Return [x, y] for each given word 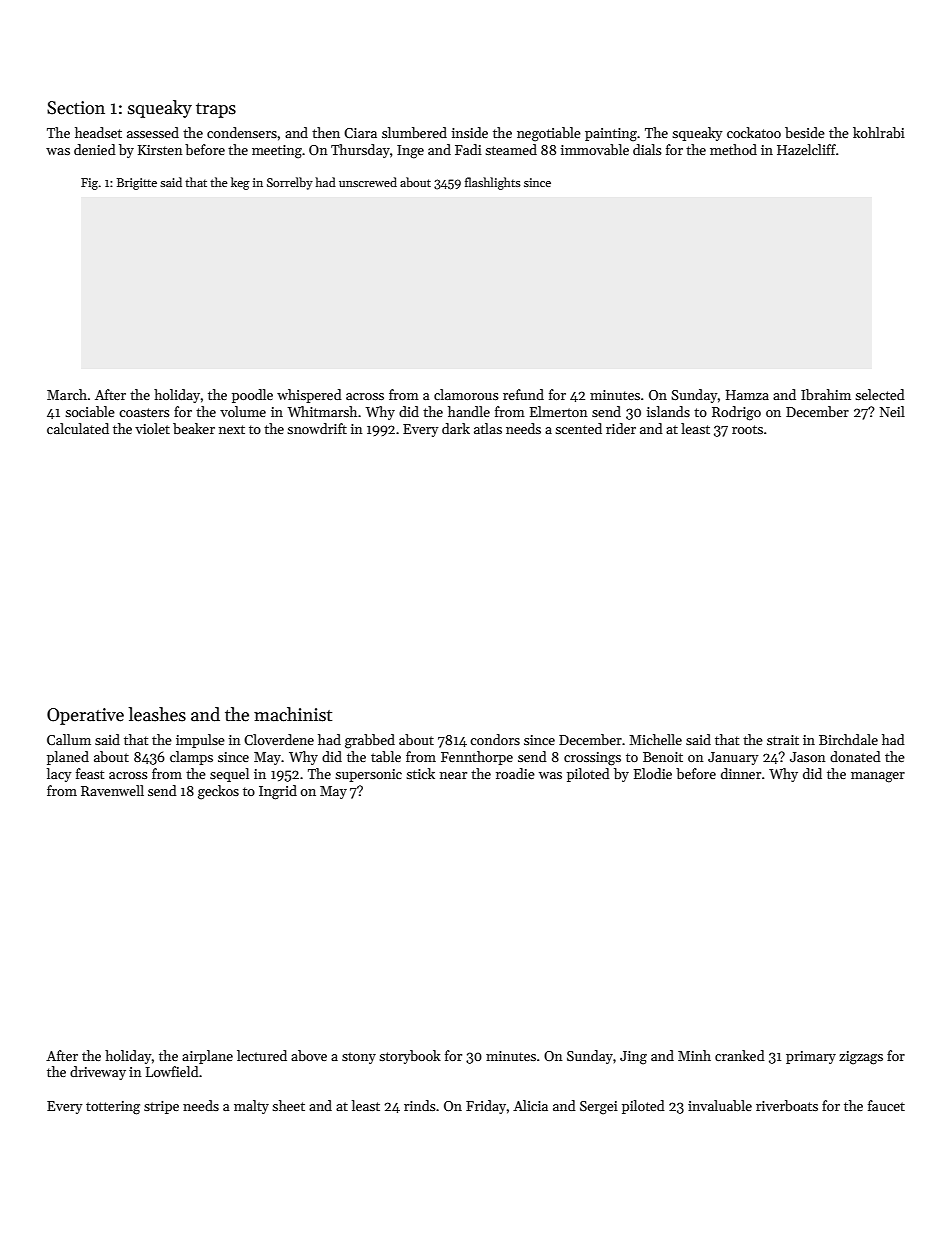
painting [611, 135]
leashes [157, 714]
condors [495, 739]
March [67, 394]
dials [647, 149]
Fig [89, 184]
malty [251, 1107]
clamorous [466, 394]
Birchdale [848, 739]
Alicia [530, 1105]
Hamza [747, 395]
